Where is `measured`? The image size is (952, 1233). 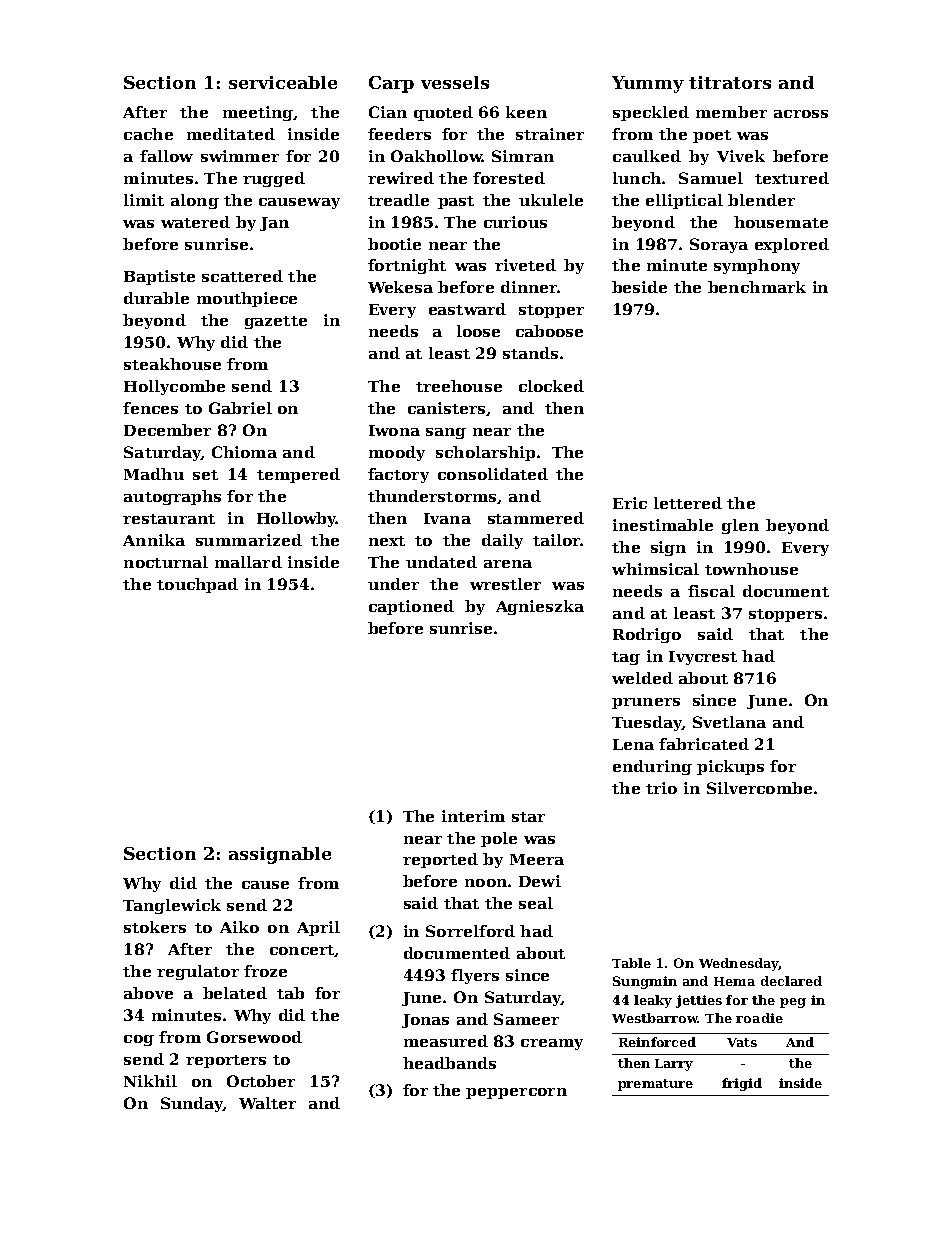 measured is located at coordinates (446, 1041).
